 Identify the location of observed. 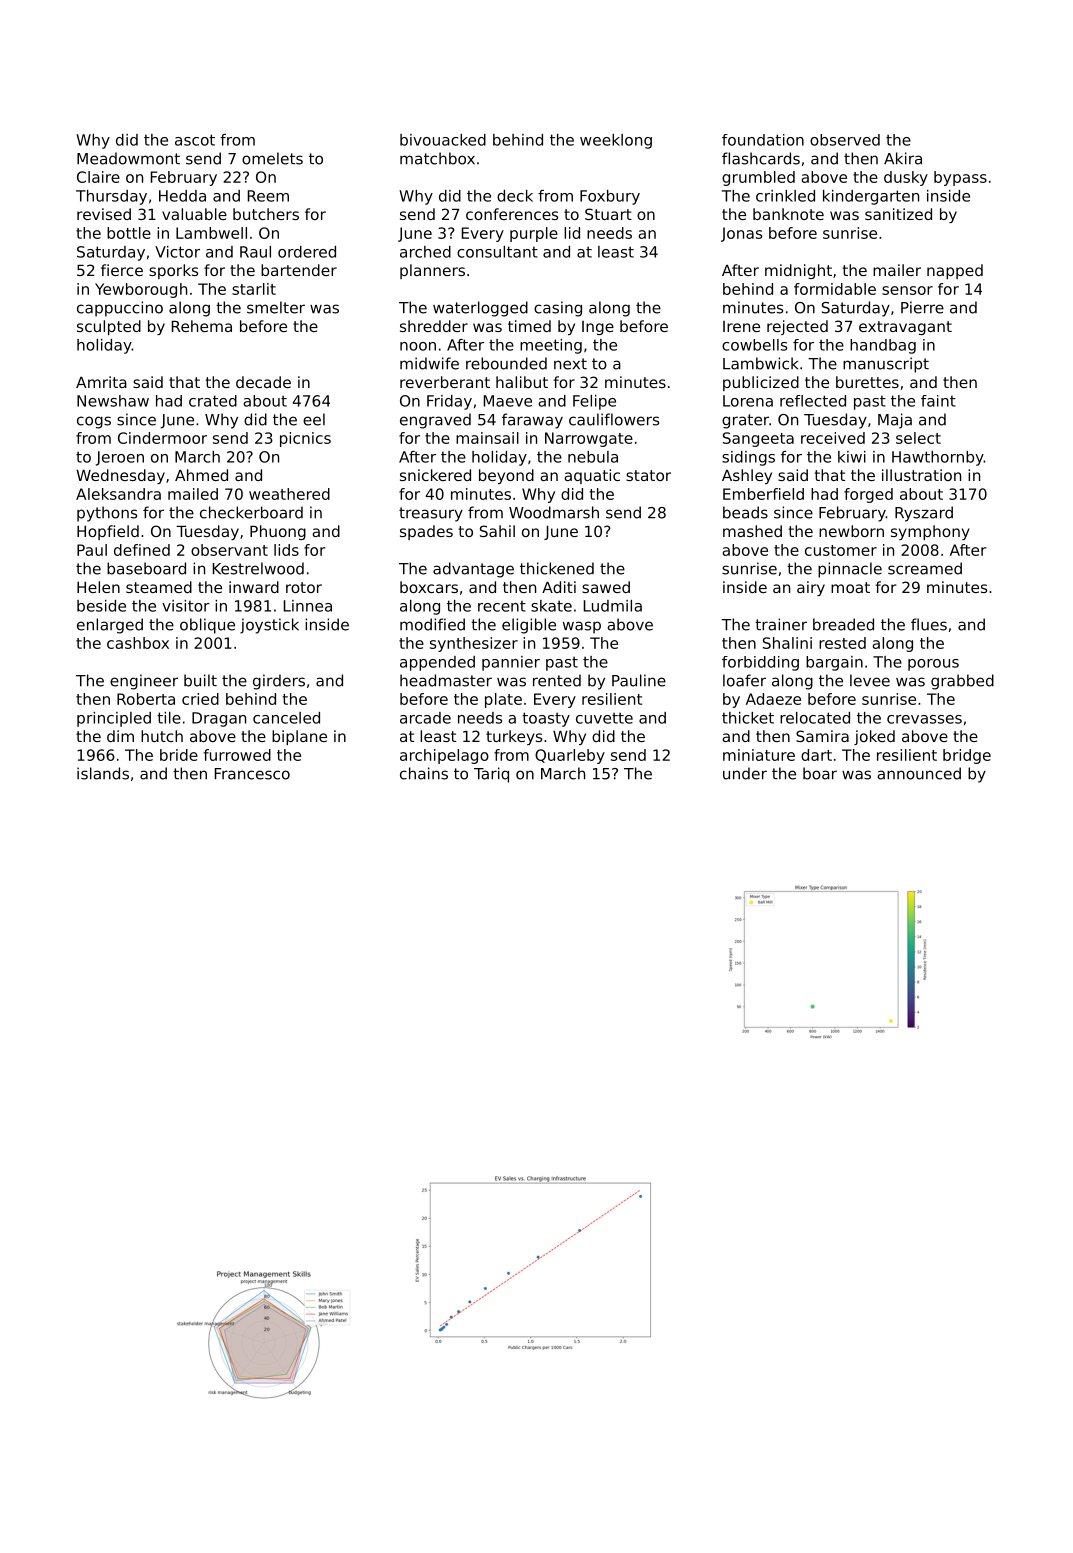
(845, 140).
